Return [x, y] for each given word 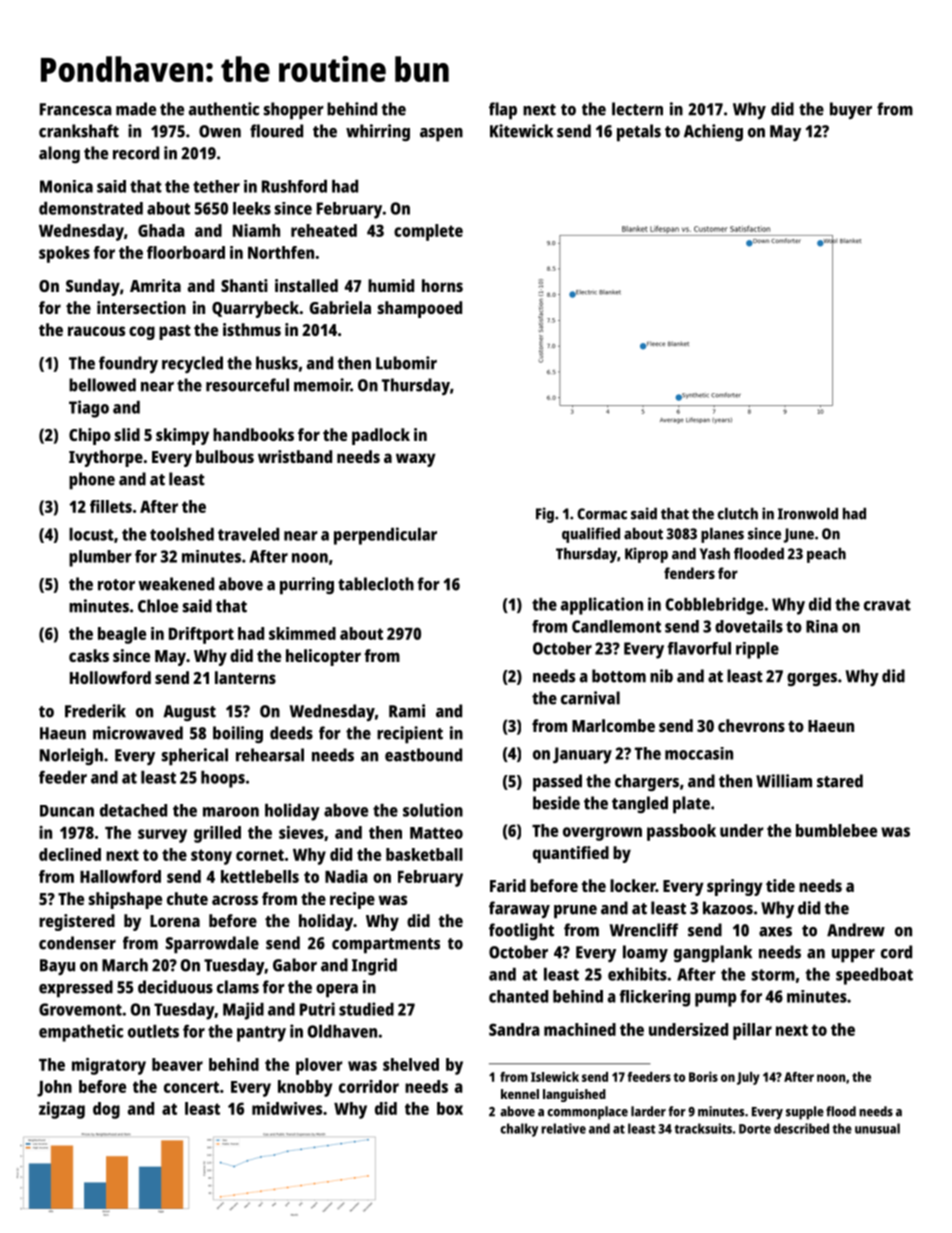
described [801, 1128]
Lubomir [406, 363]
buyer [851, 110]
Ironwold [808, 514]
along [59, 154]
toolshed [182, 534]
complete [428, 232]
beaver [177, 1064]
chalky [519, 1130]
